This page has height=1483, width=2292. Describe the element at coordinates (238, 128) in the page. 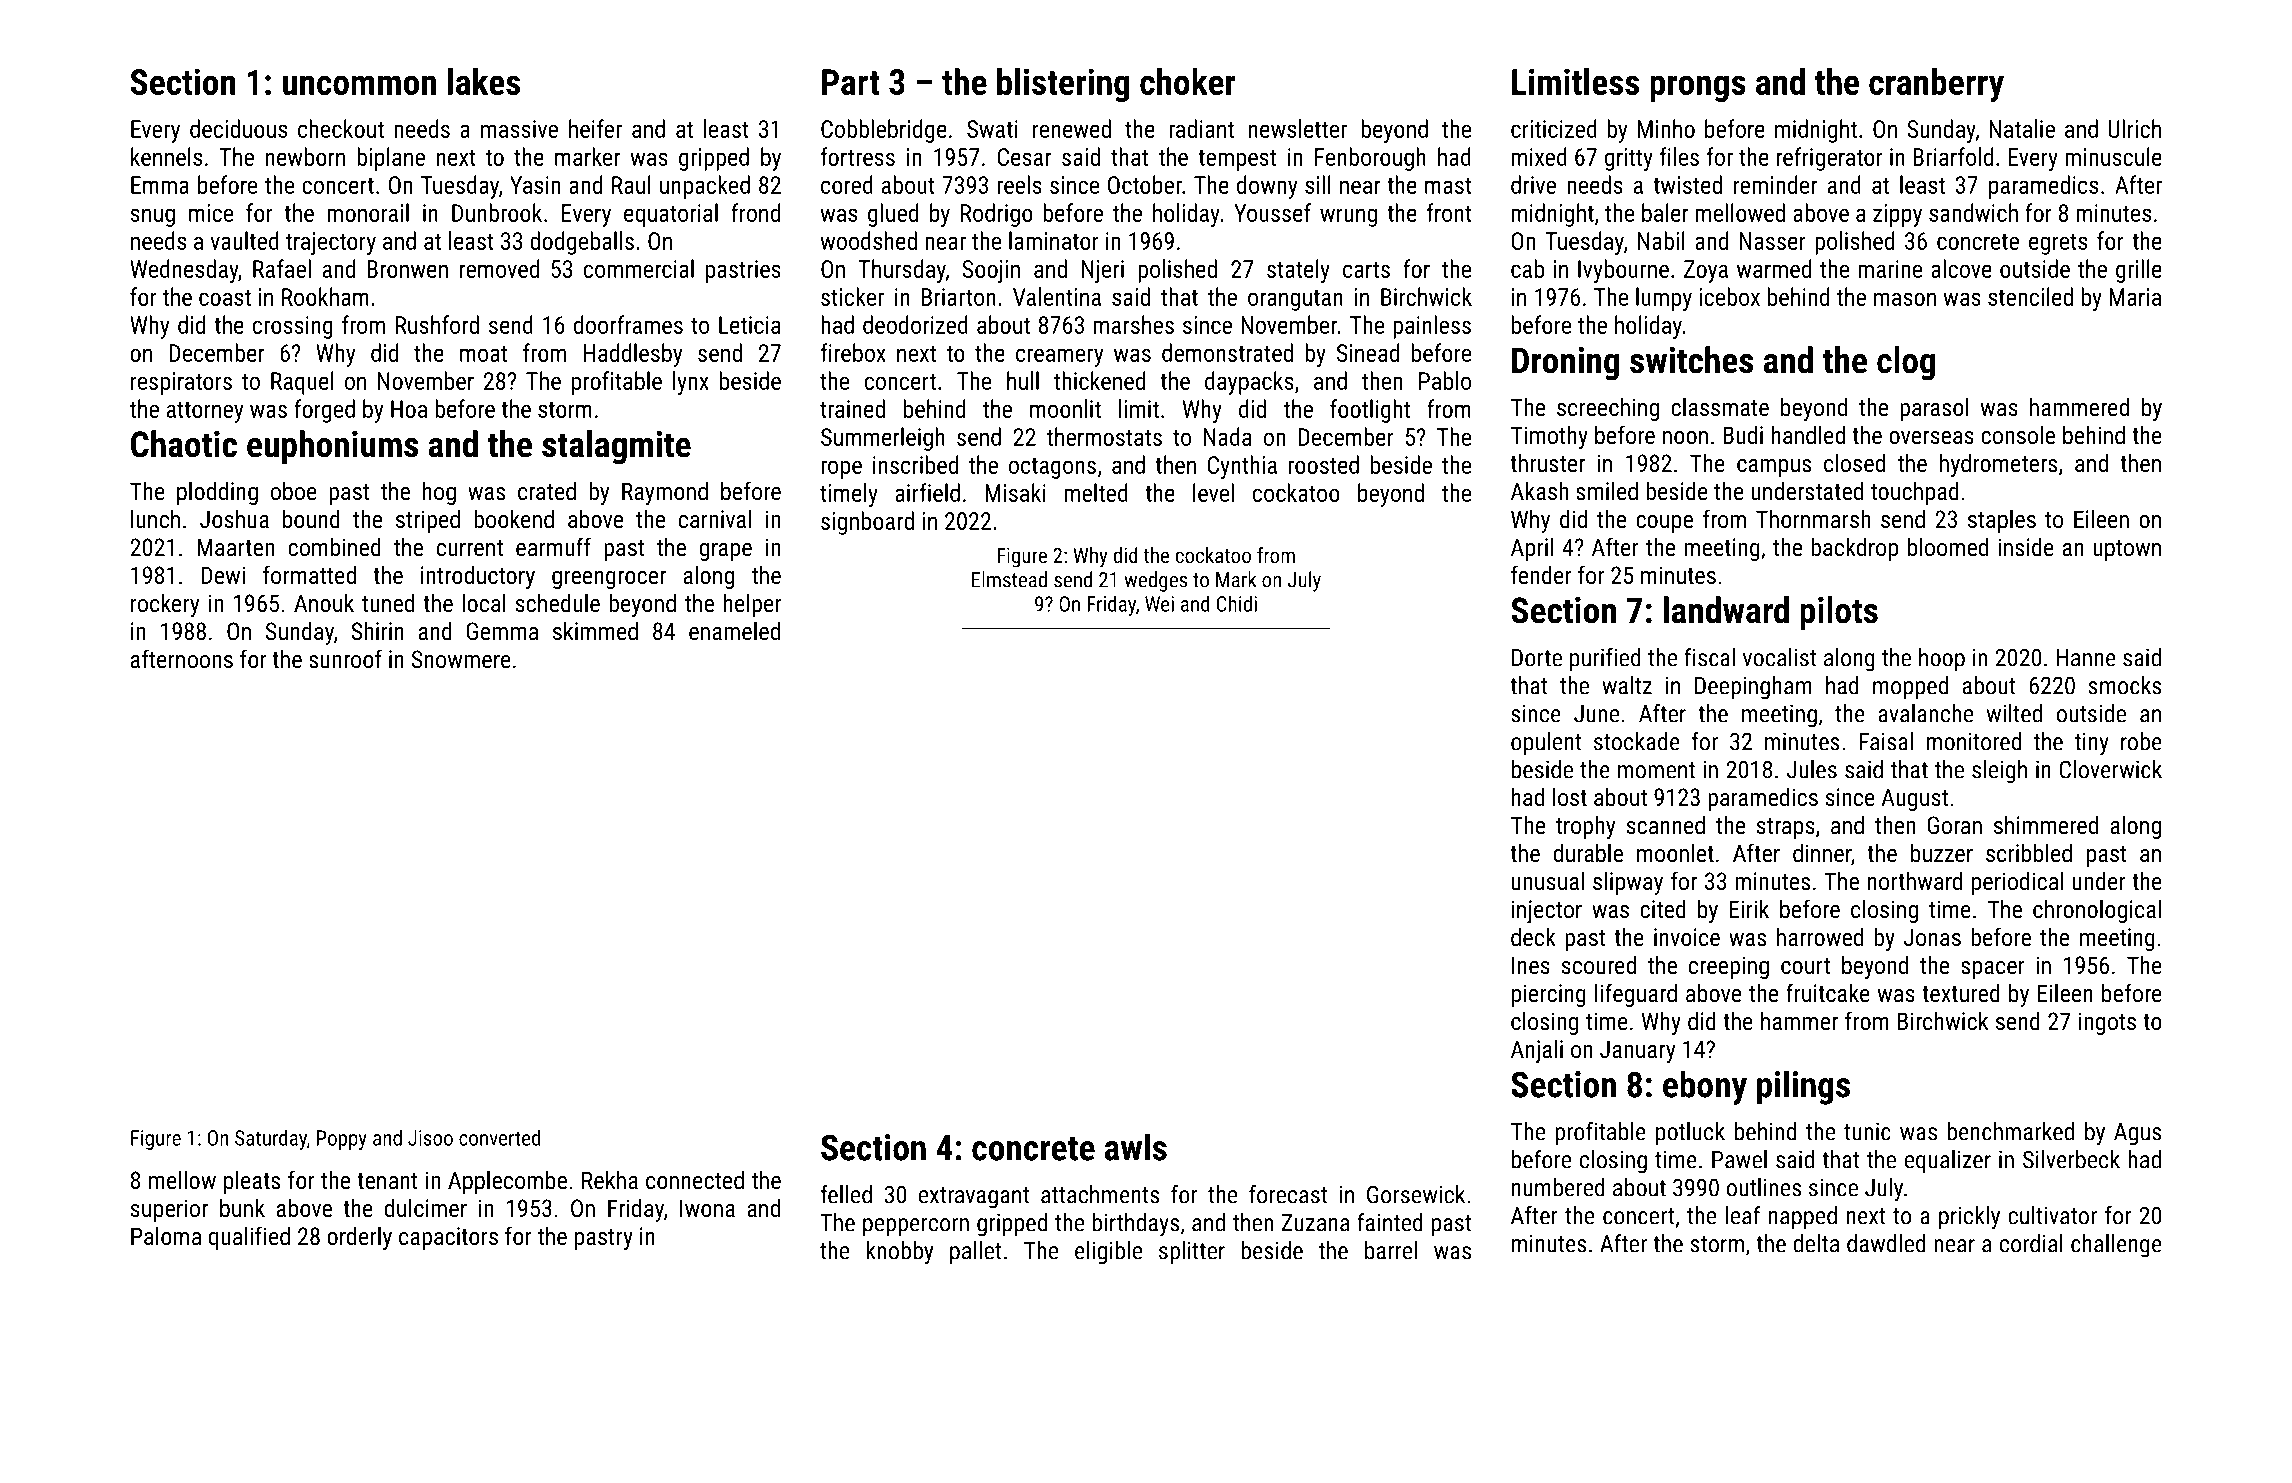

I see `deciduous` at that location.
